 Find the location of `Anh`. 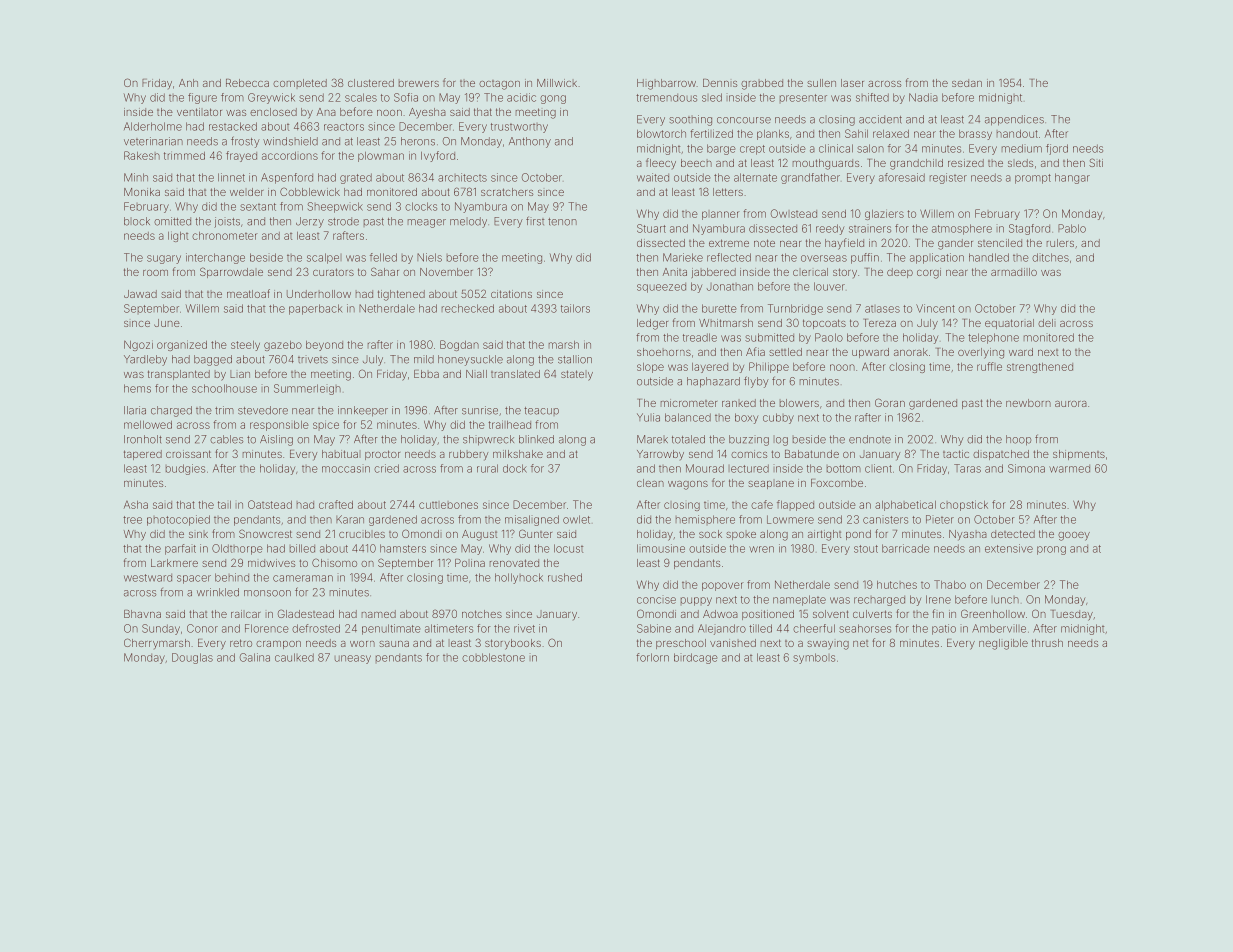

Anh is located at coordinates (188, 83).
